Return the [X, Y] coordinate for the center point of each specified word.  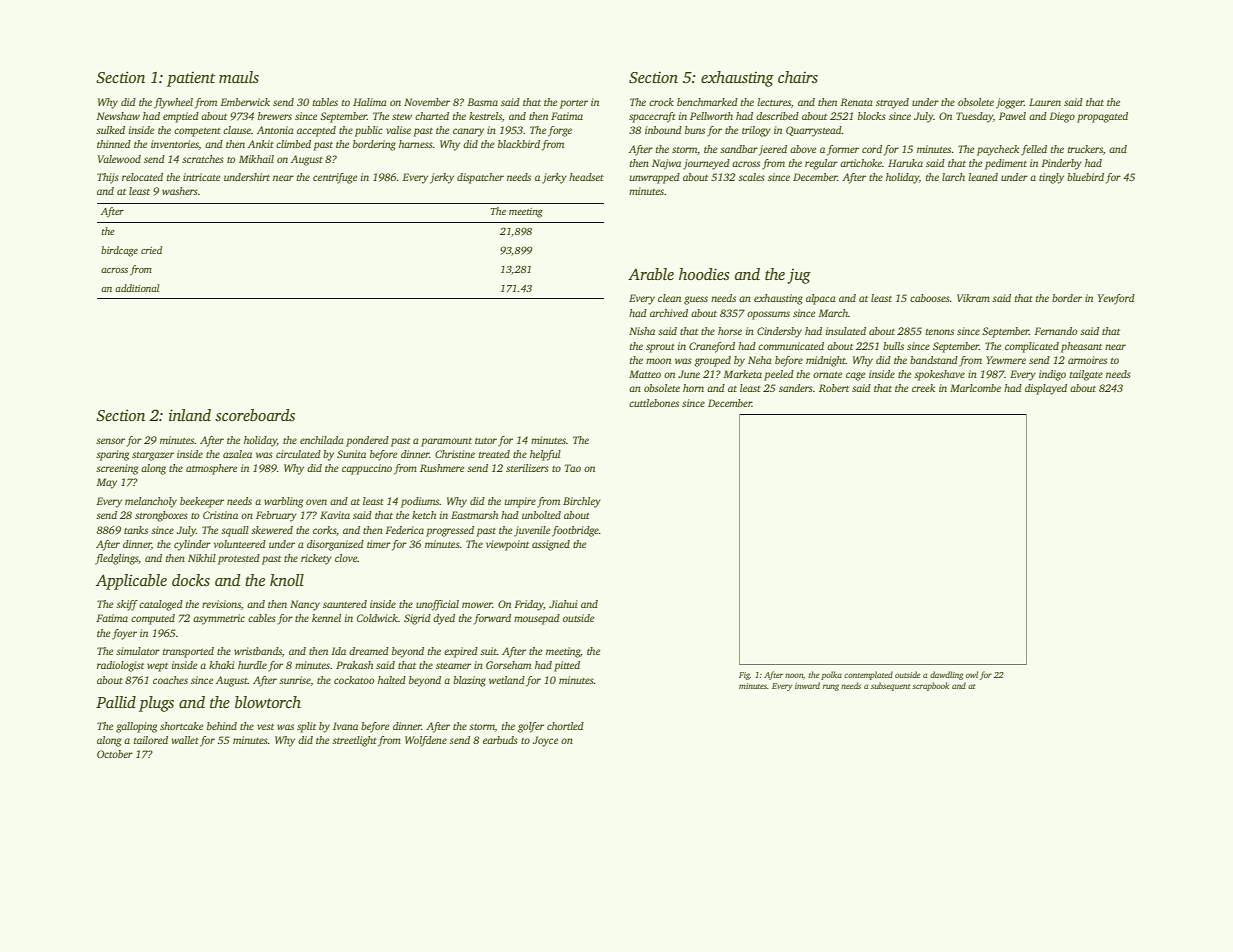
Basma [482, 102]
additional [137, 288]
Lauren [1045, 102]
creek [923, 388]
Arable [651, 274]
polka [831, 675]
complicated [1032, 347]
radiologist [120, 666]
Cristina [220, 515]
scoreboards [255, 415]
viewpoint [507, 545]
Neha [760, 360]
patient [191, 79]
